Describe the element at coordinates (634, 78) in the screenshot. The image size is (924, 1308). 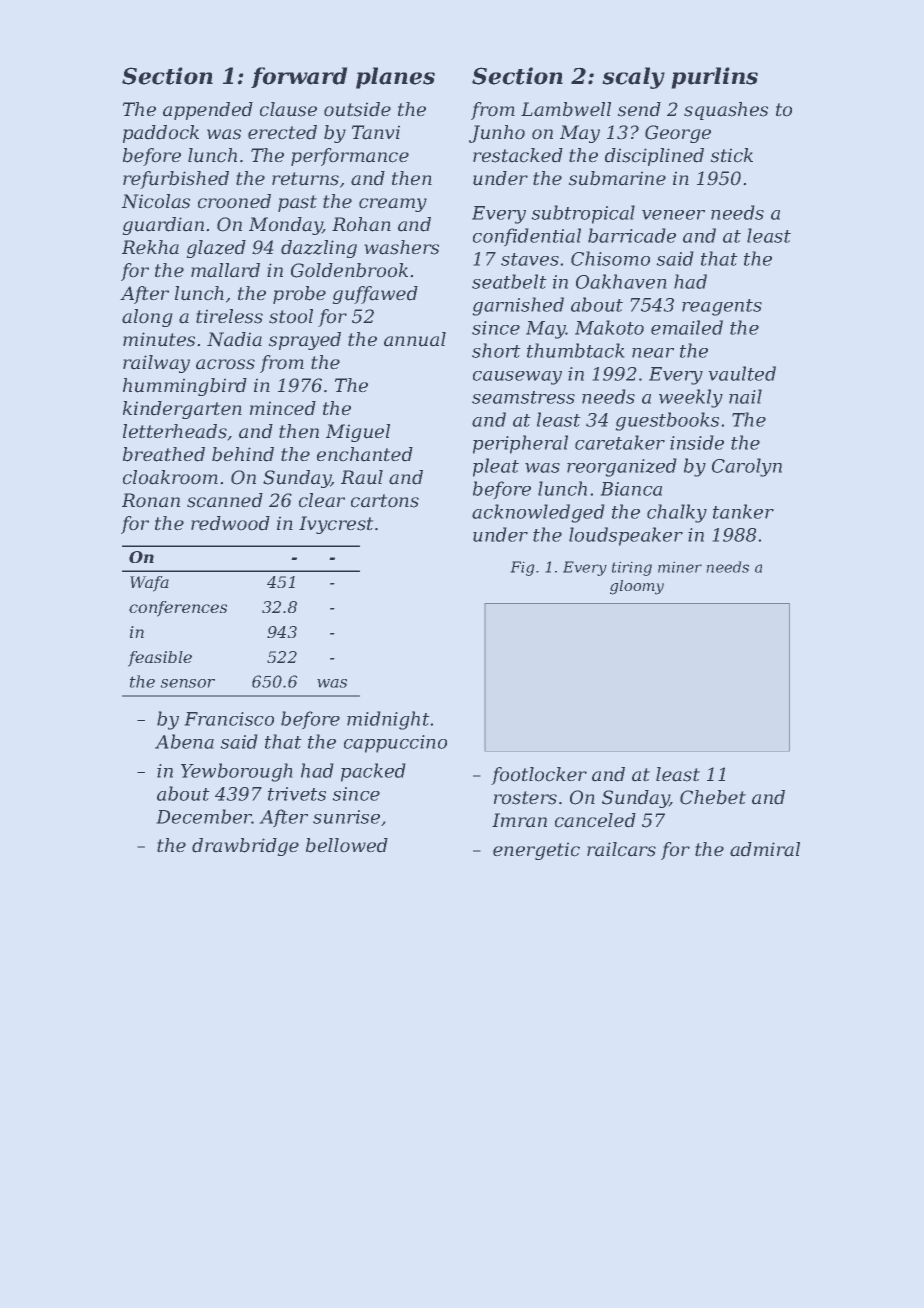
I see `scaly` at that location.
